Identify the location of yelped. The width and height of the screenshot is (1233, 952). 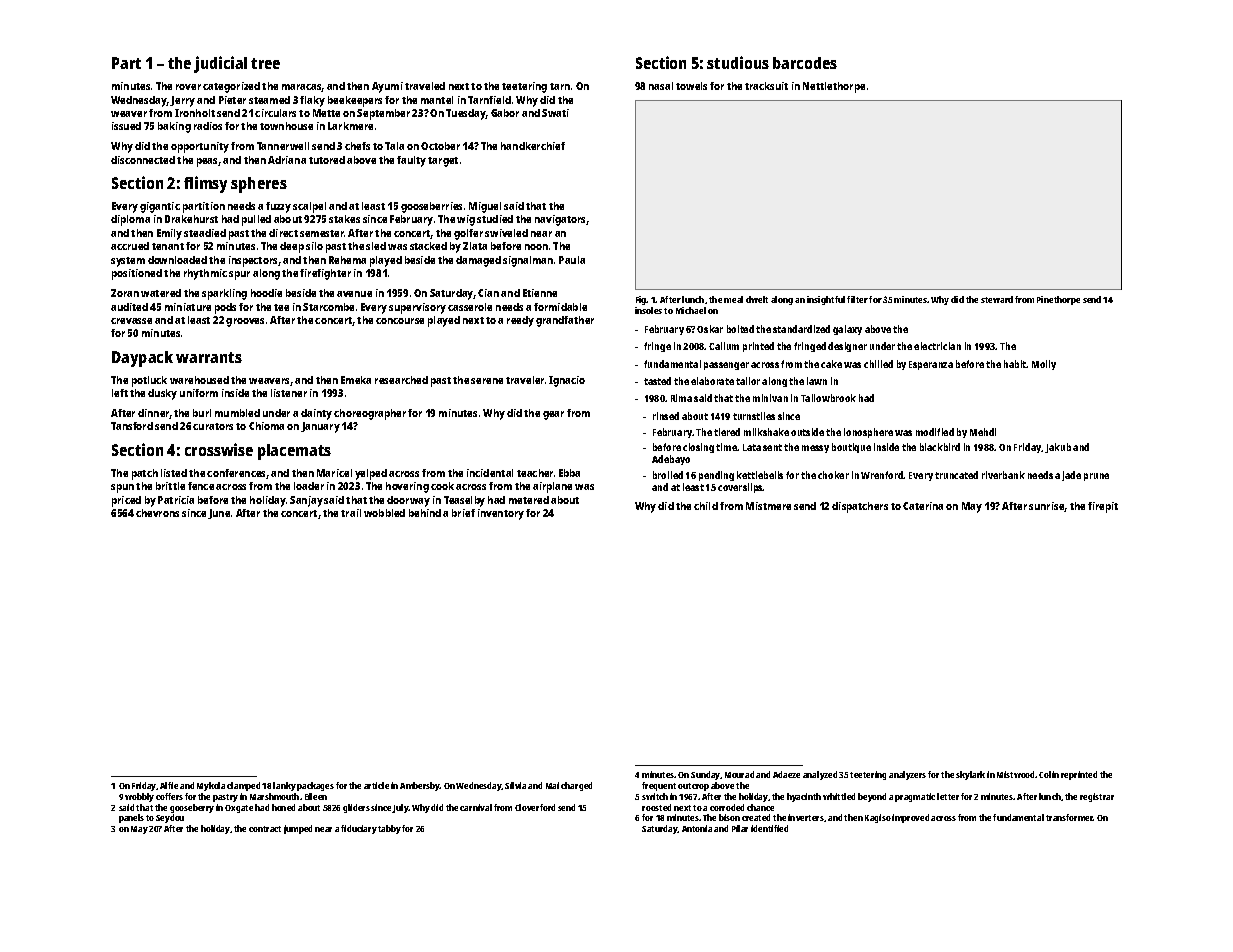
(371, 474).
